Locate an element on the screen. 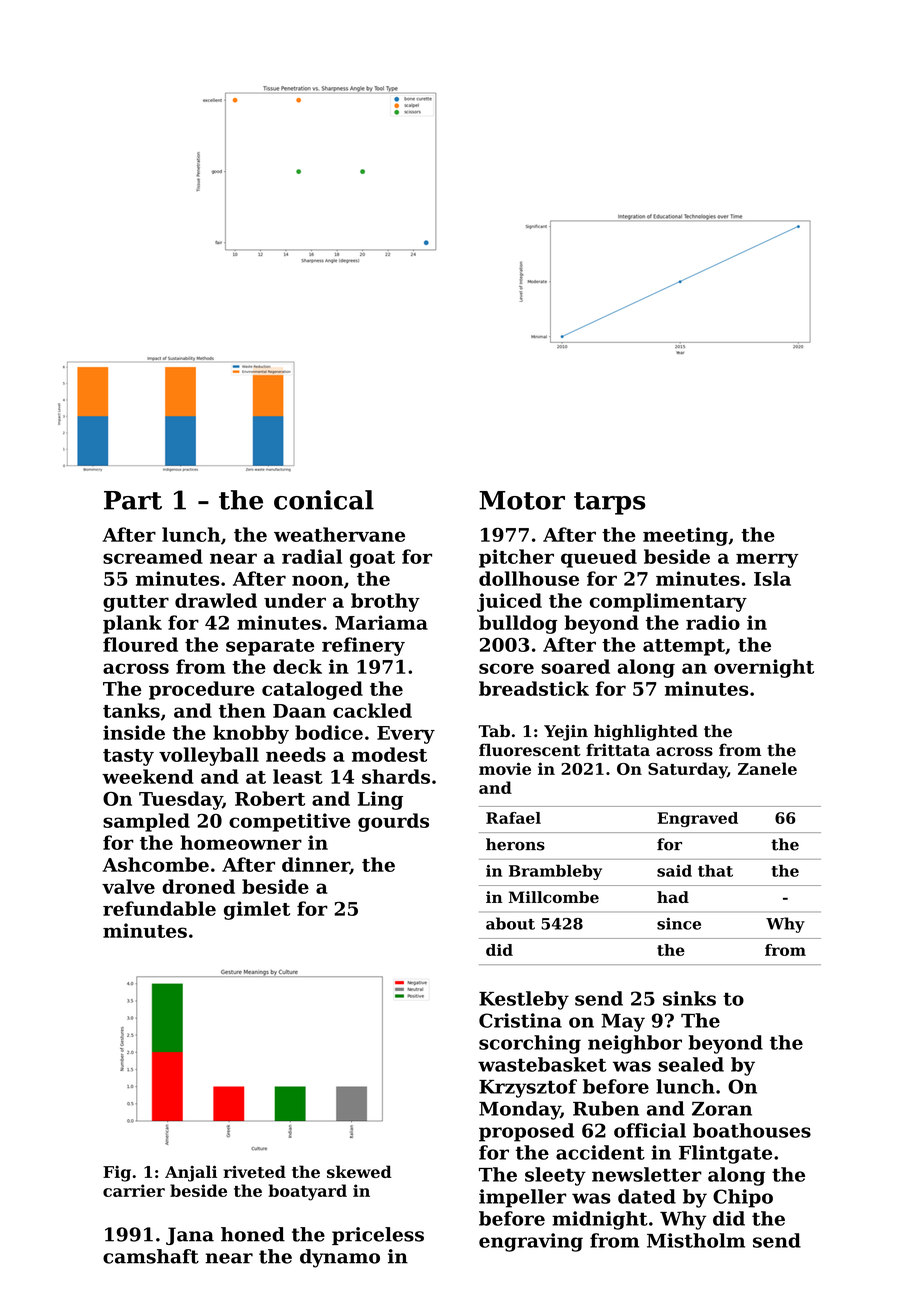  about is located at coordinates (510, 923).
